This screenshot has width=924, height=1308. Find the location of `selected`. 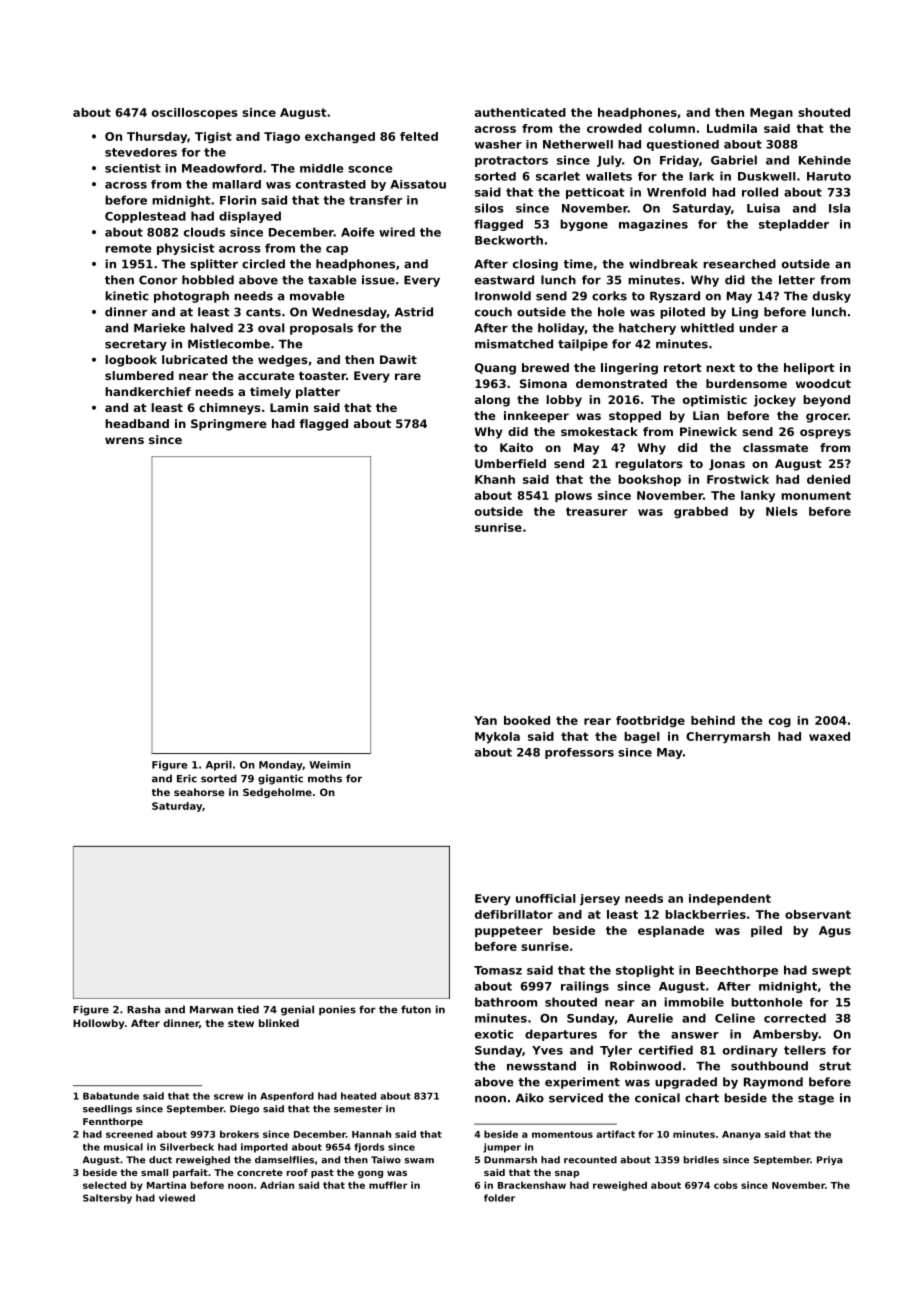

selected is located at coordinates (104, 1185).
